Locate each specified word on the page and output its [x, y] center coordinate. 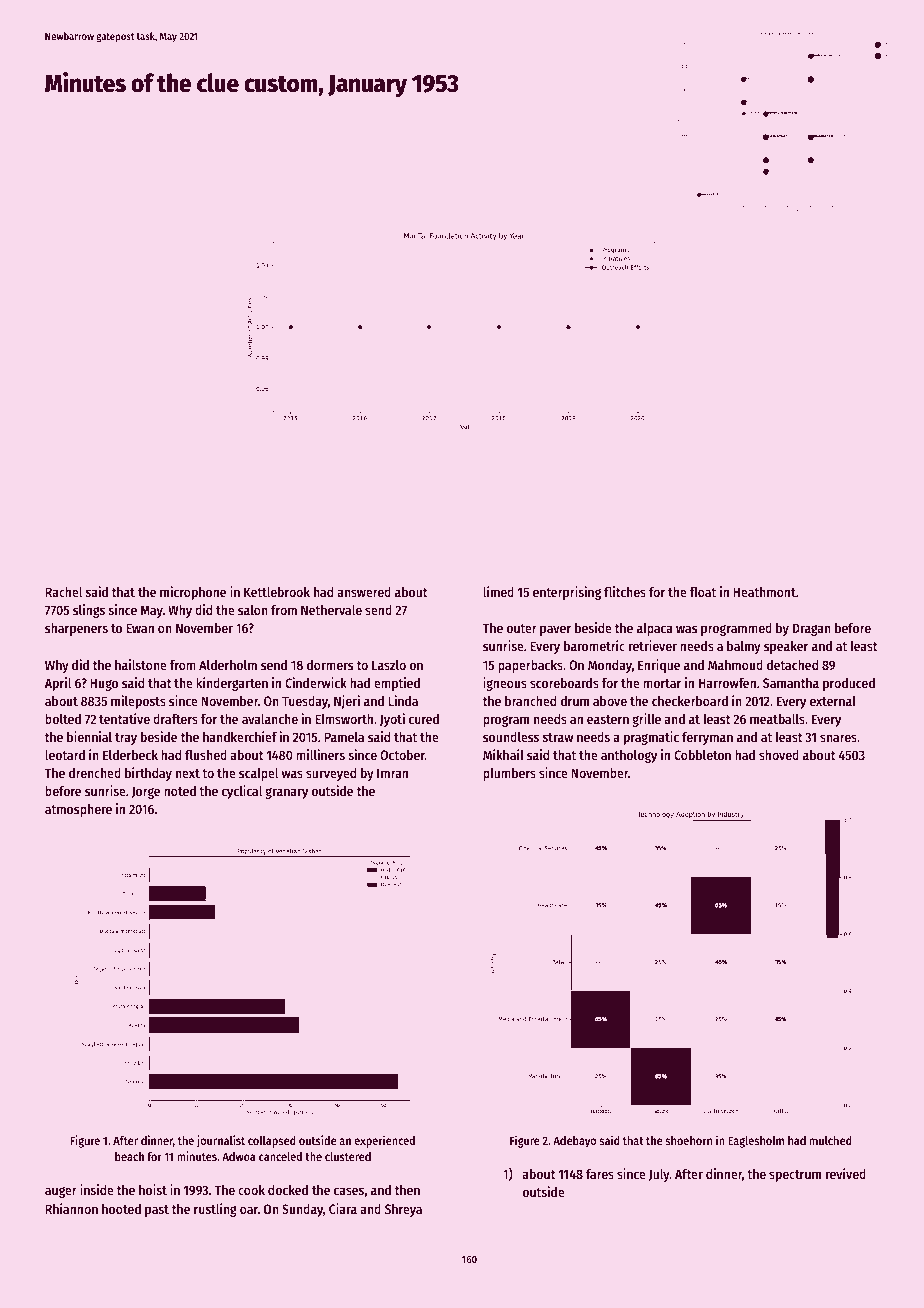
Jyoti [392, 720]
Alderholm [228, 665]
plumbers [509, 774]
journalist [221, 1141]
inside [97, 1189]
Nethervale [331, 610]
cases [349, 1191]
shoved [779, 755]
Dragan [812, 629]
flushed [206, 755]
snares [838, 738]
